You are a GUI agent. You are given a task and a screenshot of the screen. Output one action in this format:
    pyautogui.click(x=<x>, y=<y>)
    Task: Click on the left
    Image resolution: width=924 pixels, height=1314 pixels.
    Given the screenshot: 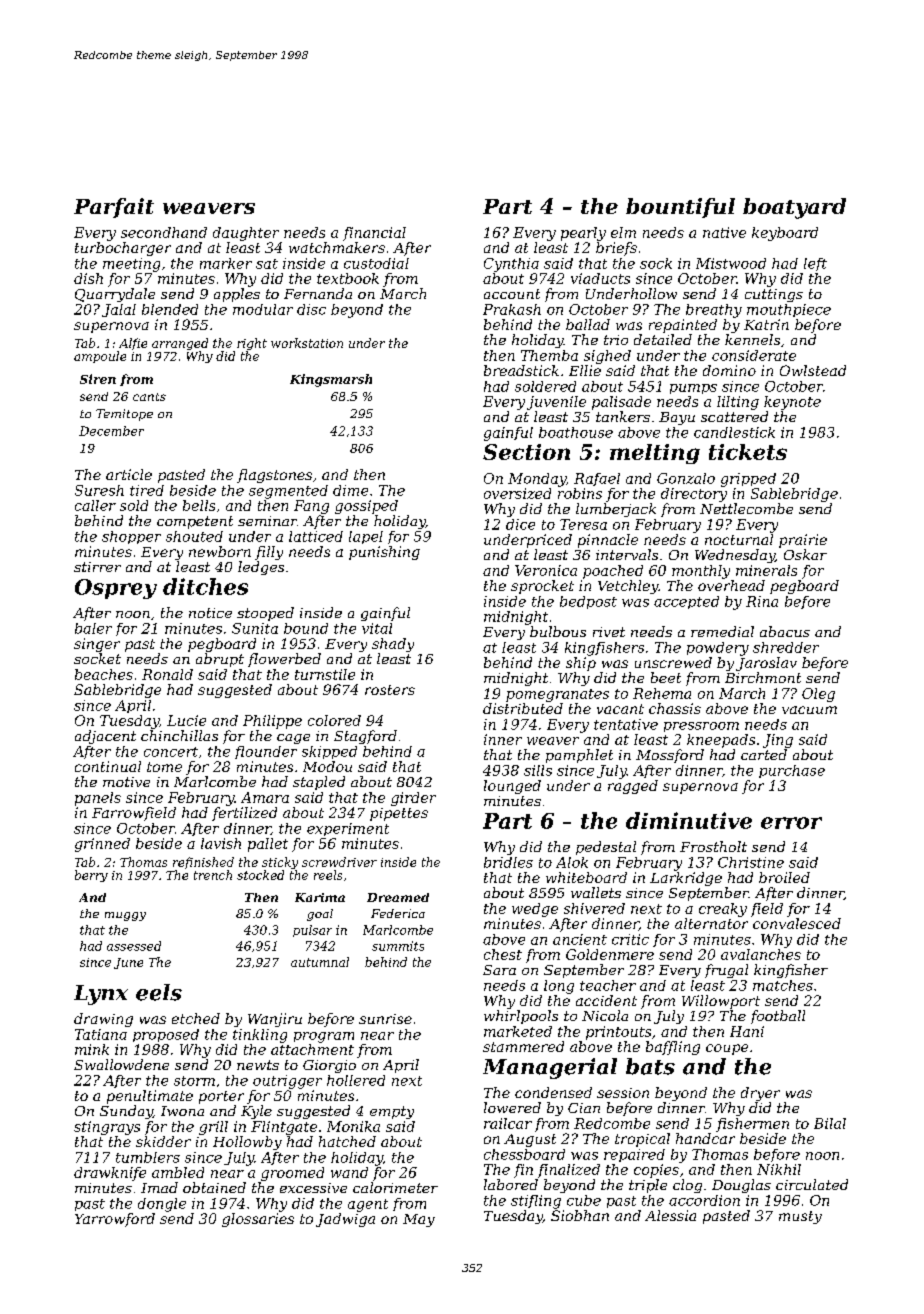 What is the action you would take?
    pyautogui.click(x=815, y=264)
